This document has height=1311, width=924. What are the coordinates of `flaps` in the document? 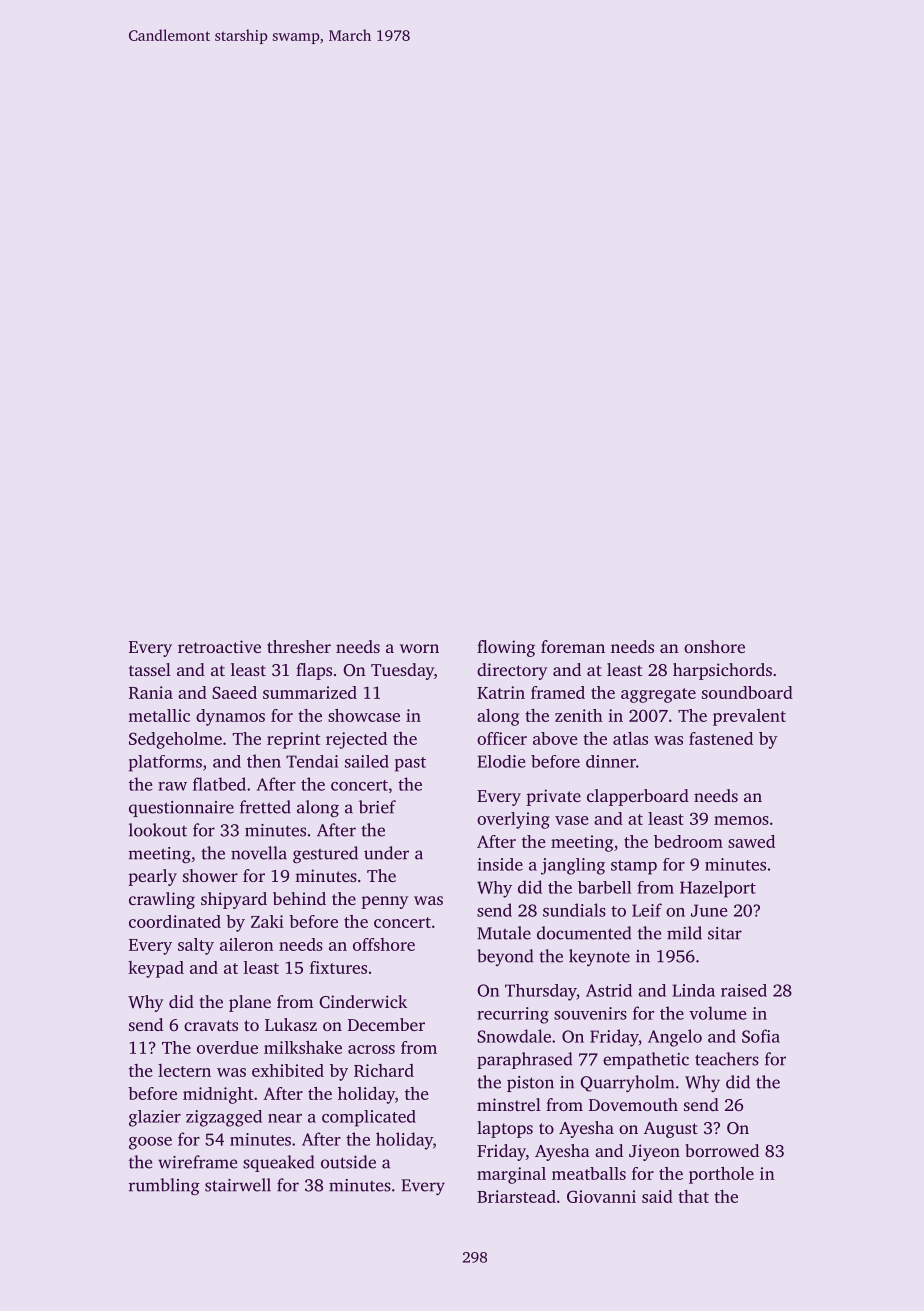 It's located at (314, 671).
